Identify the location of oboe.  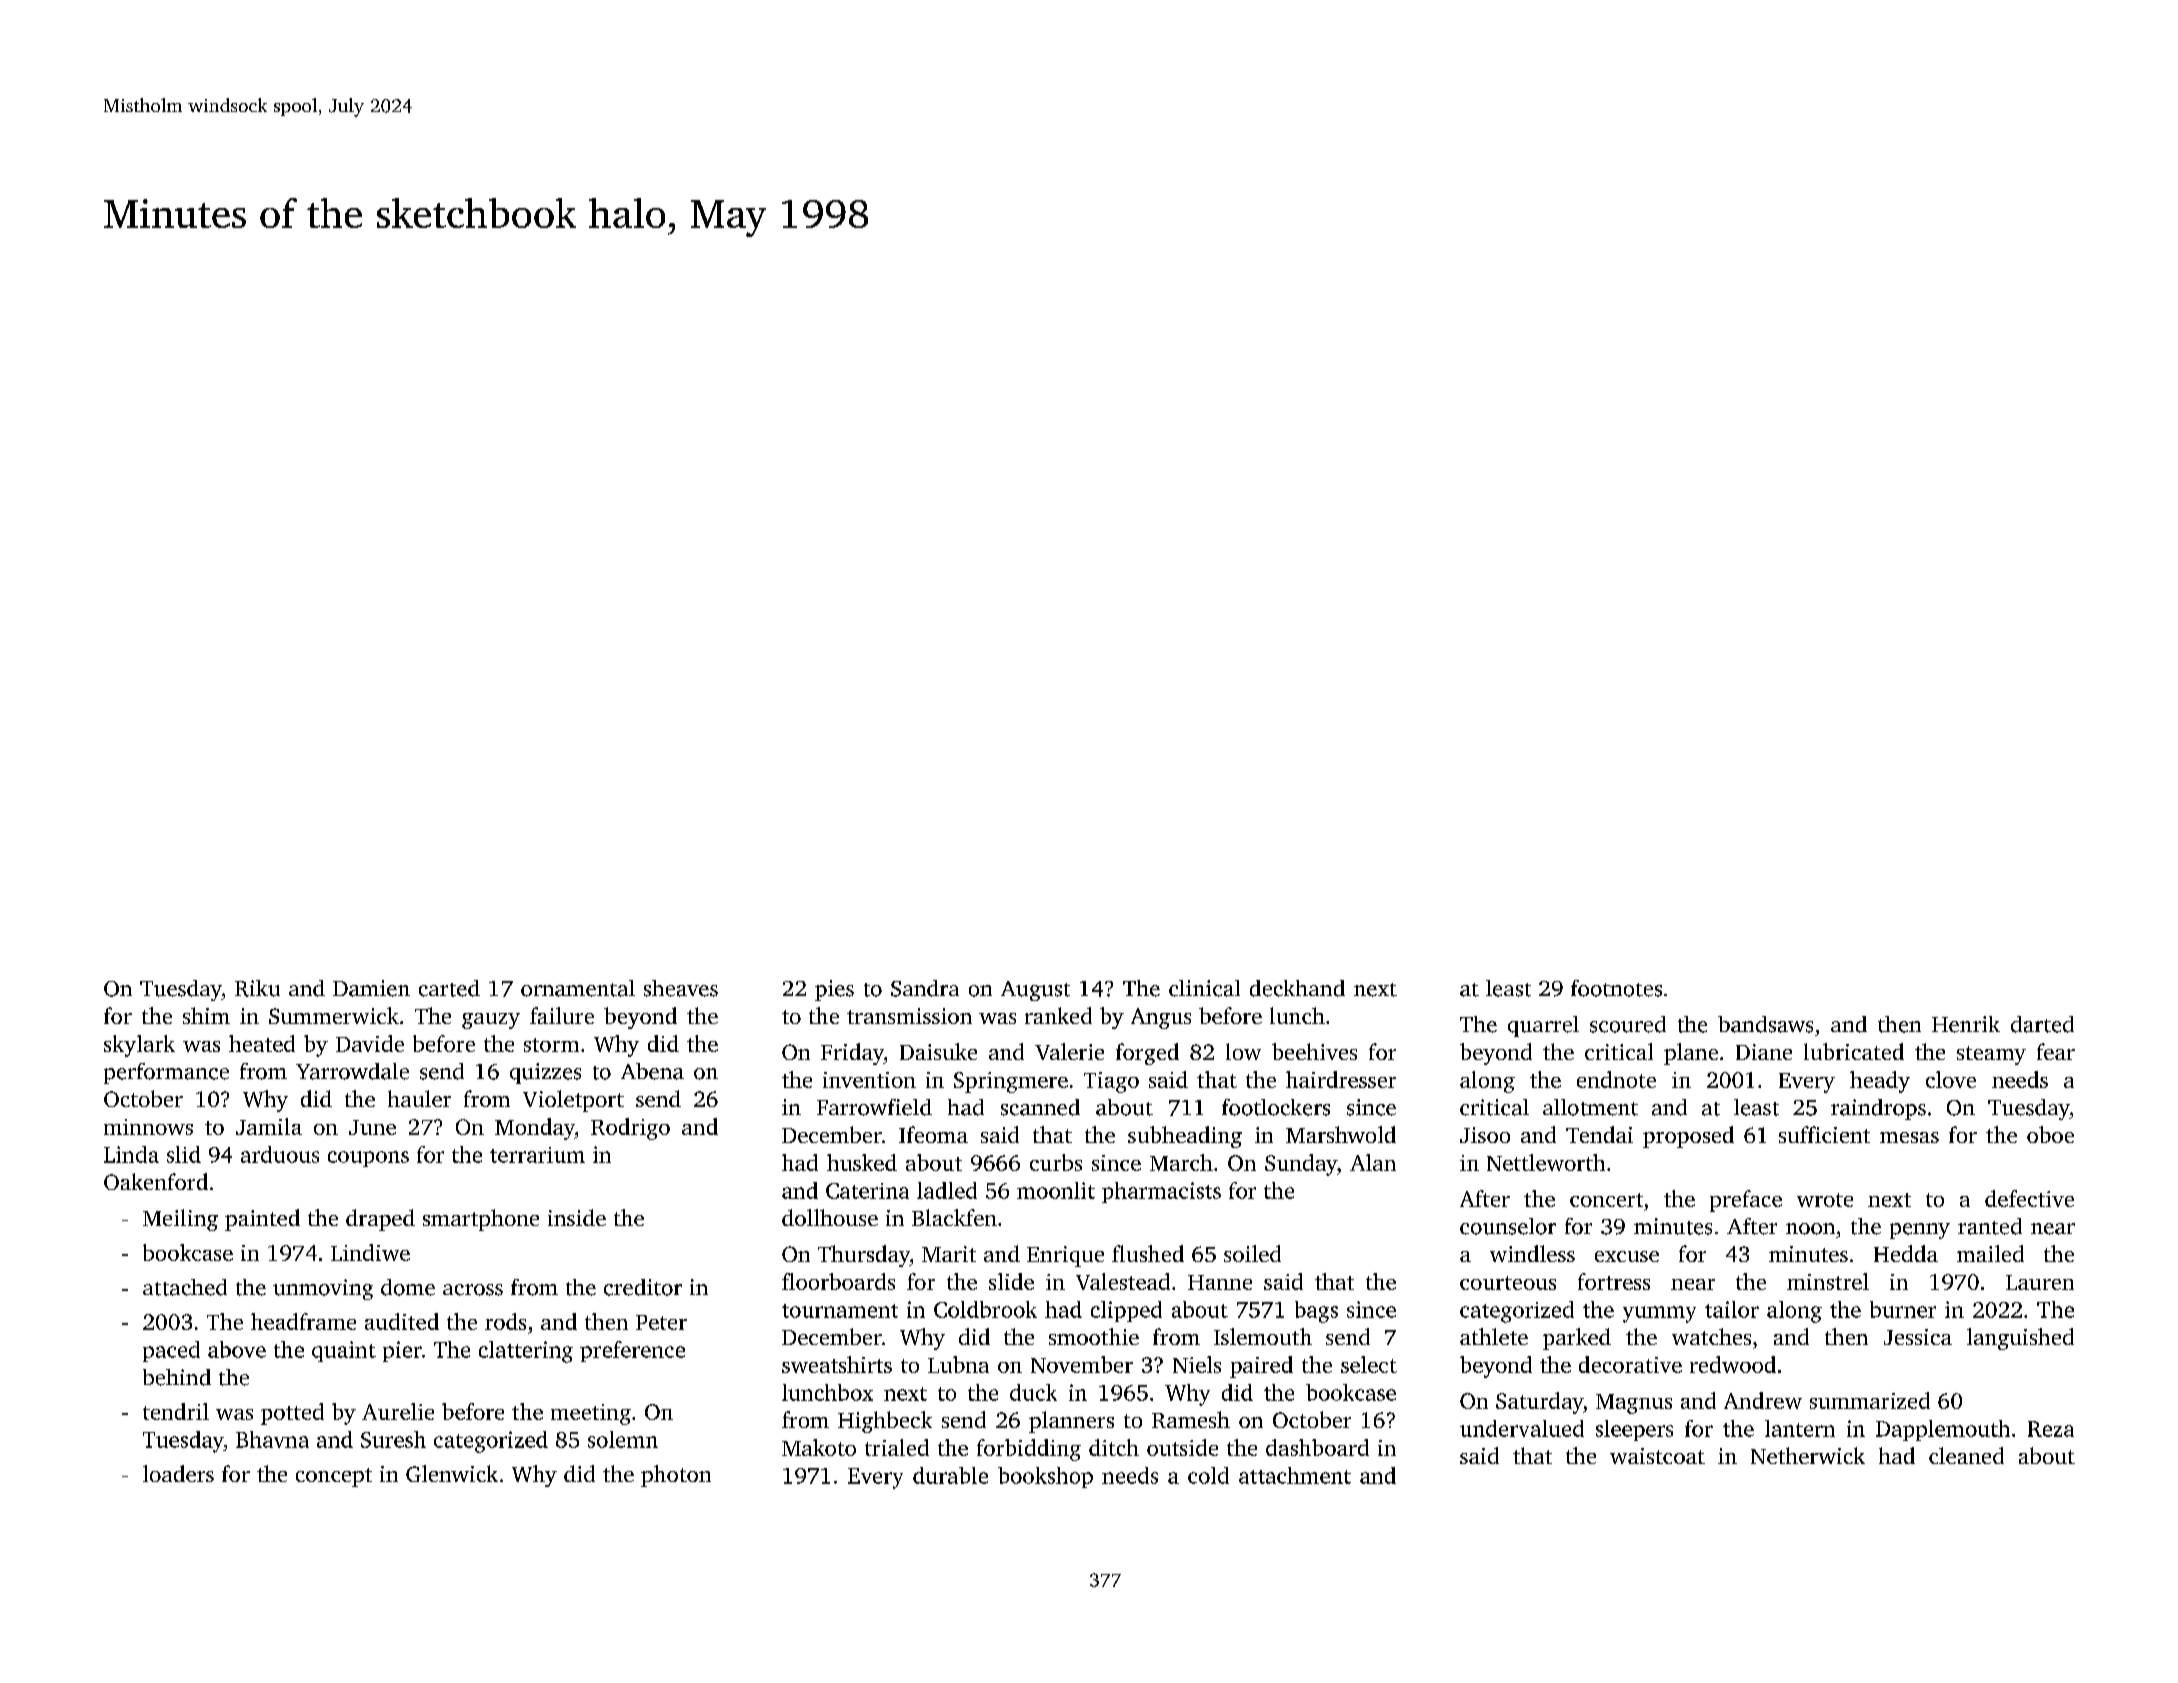
(2050, 1134).
